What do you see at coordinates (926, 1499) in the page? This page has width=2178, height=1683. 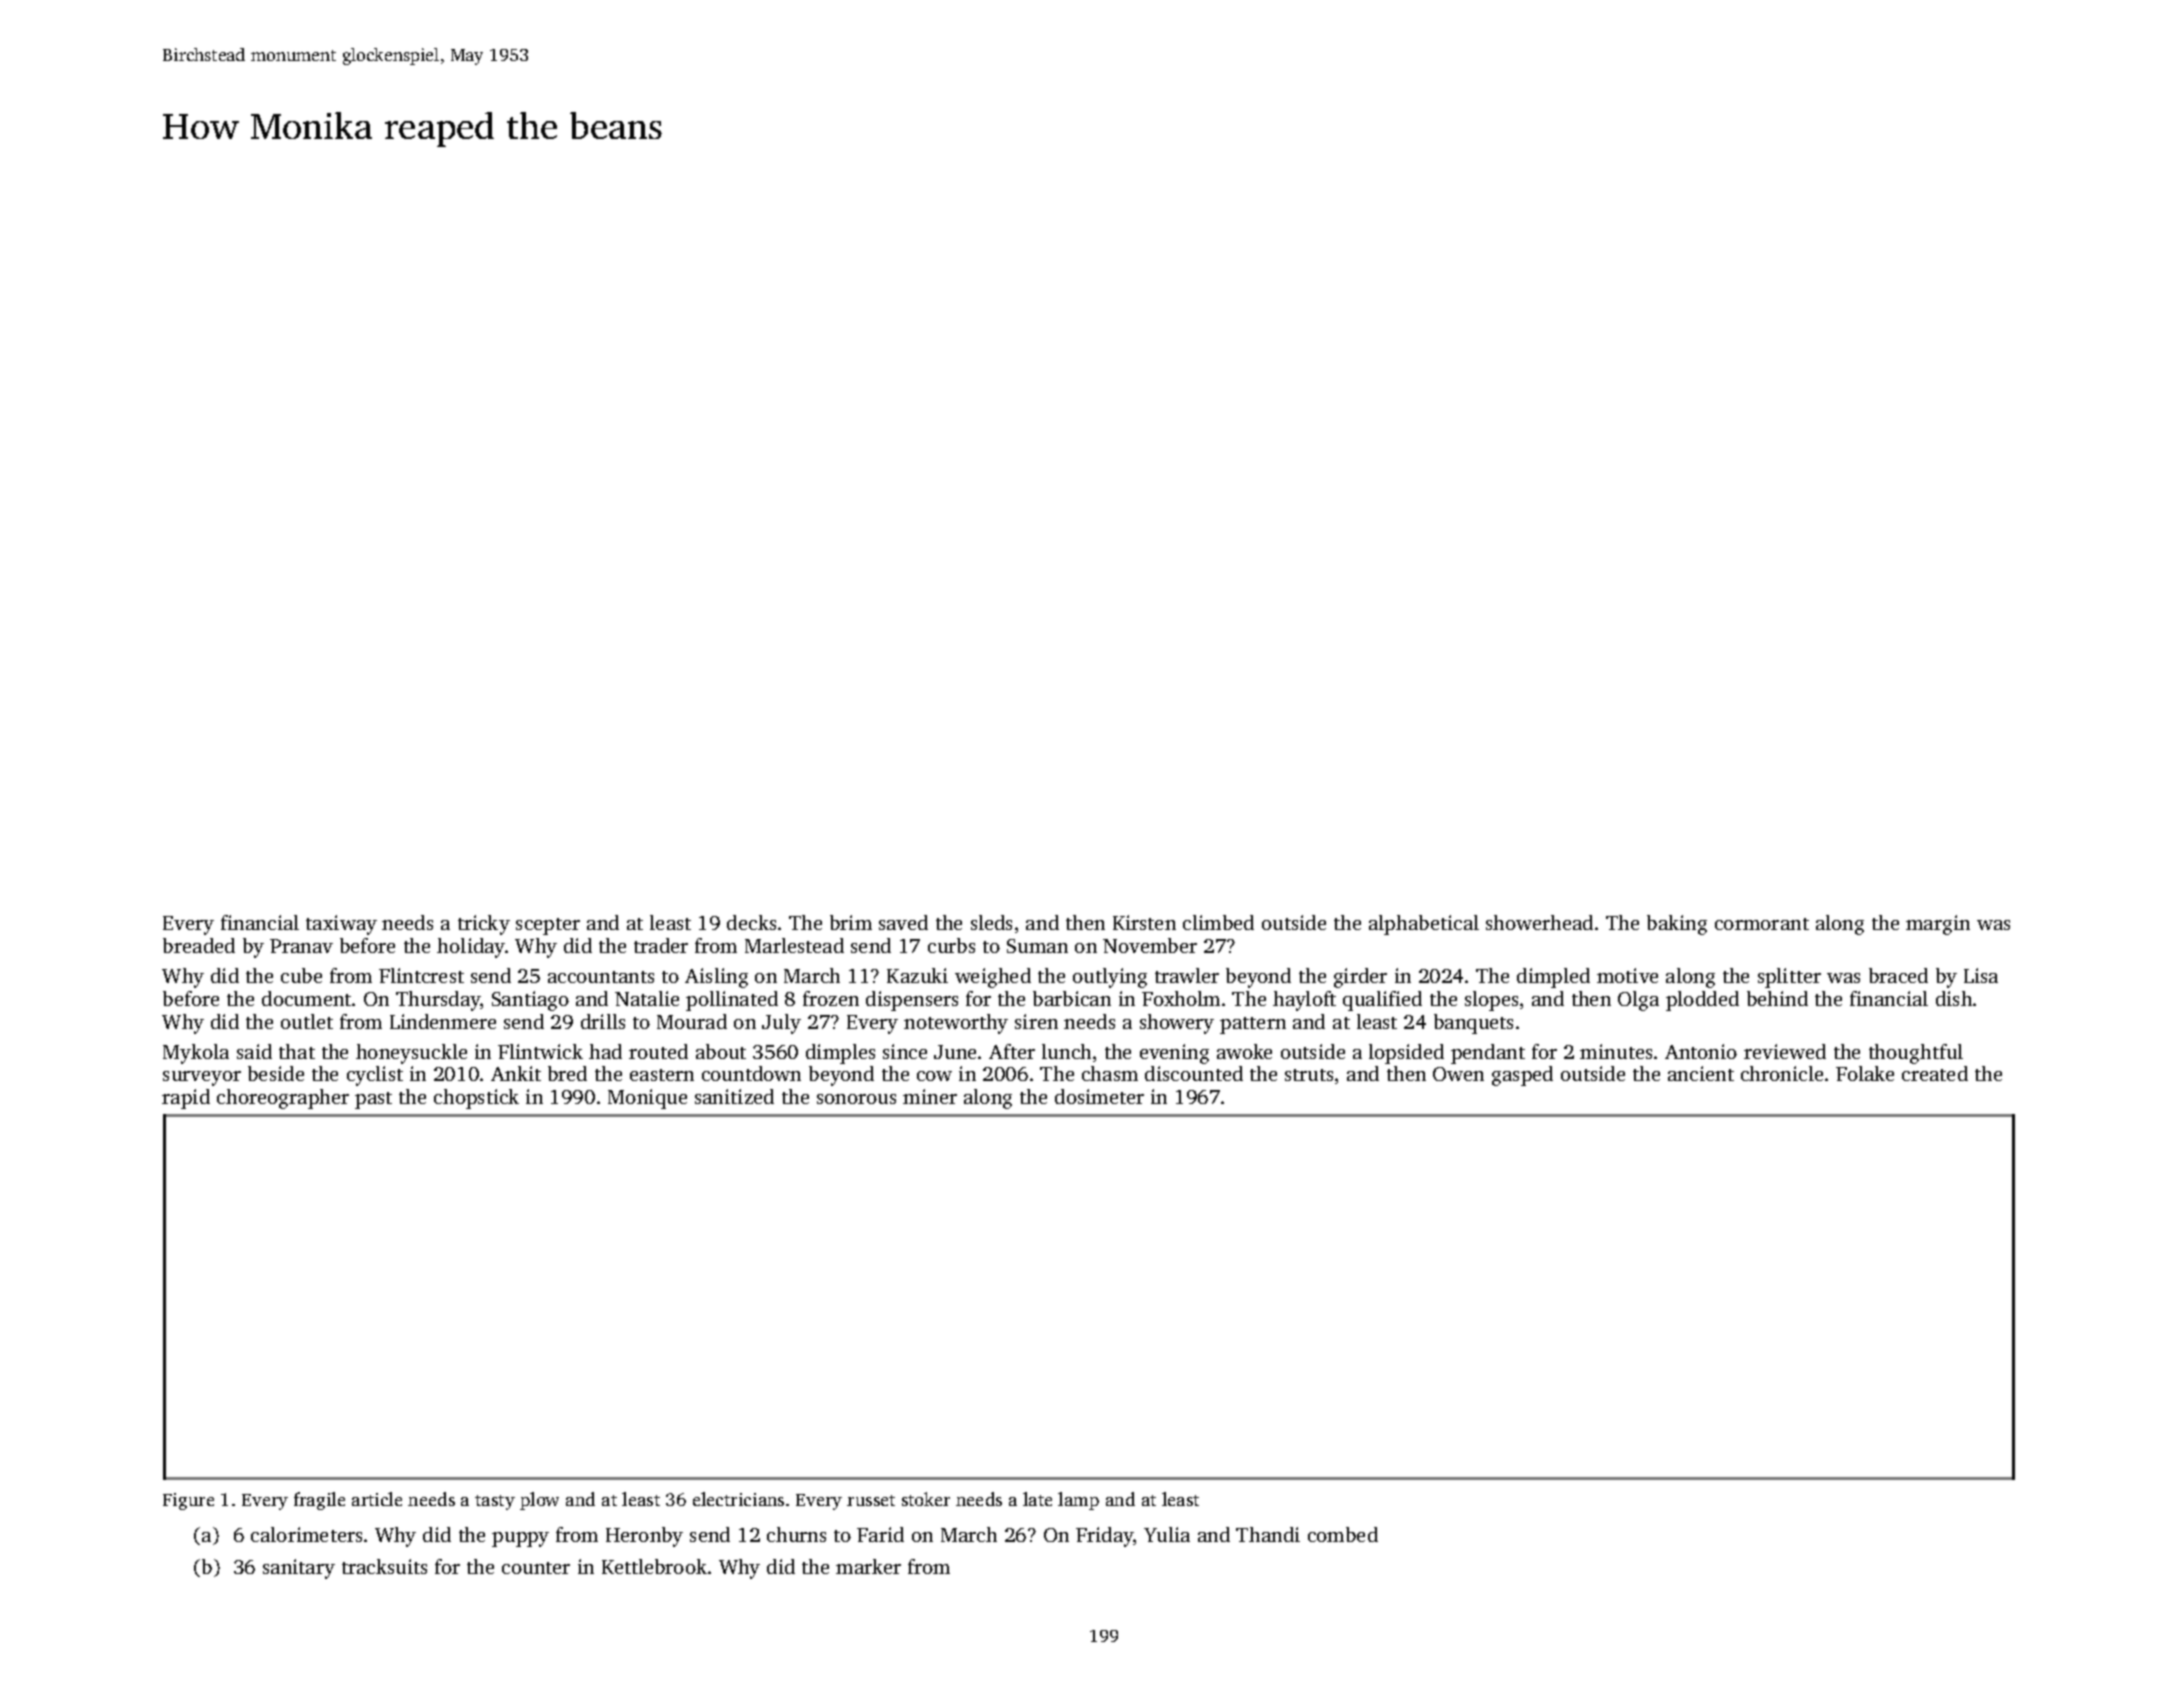 I see `stoker` at bounding box center [926, 1499].
